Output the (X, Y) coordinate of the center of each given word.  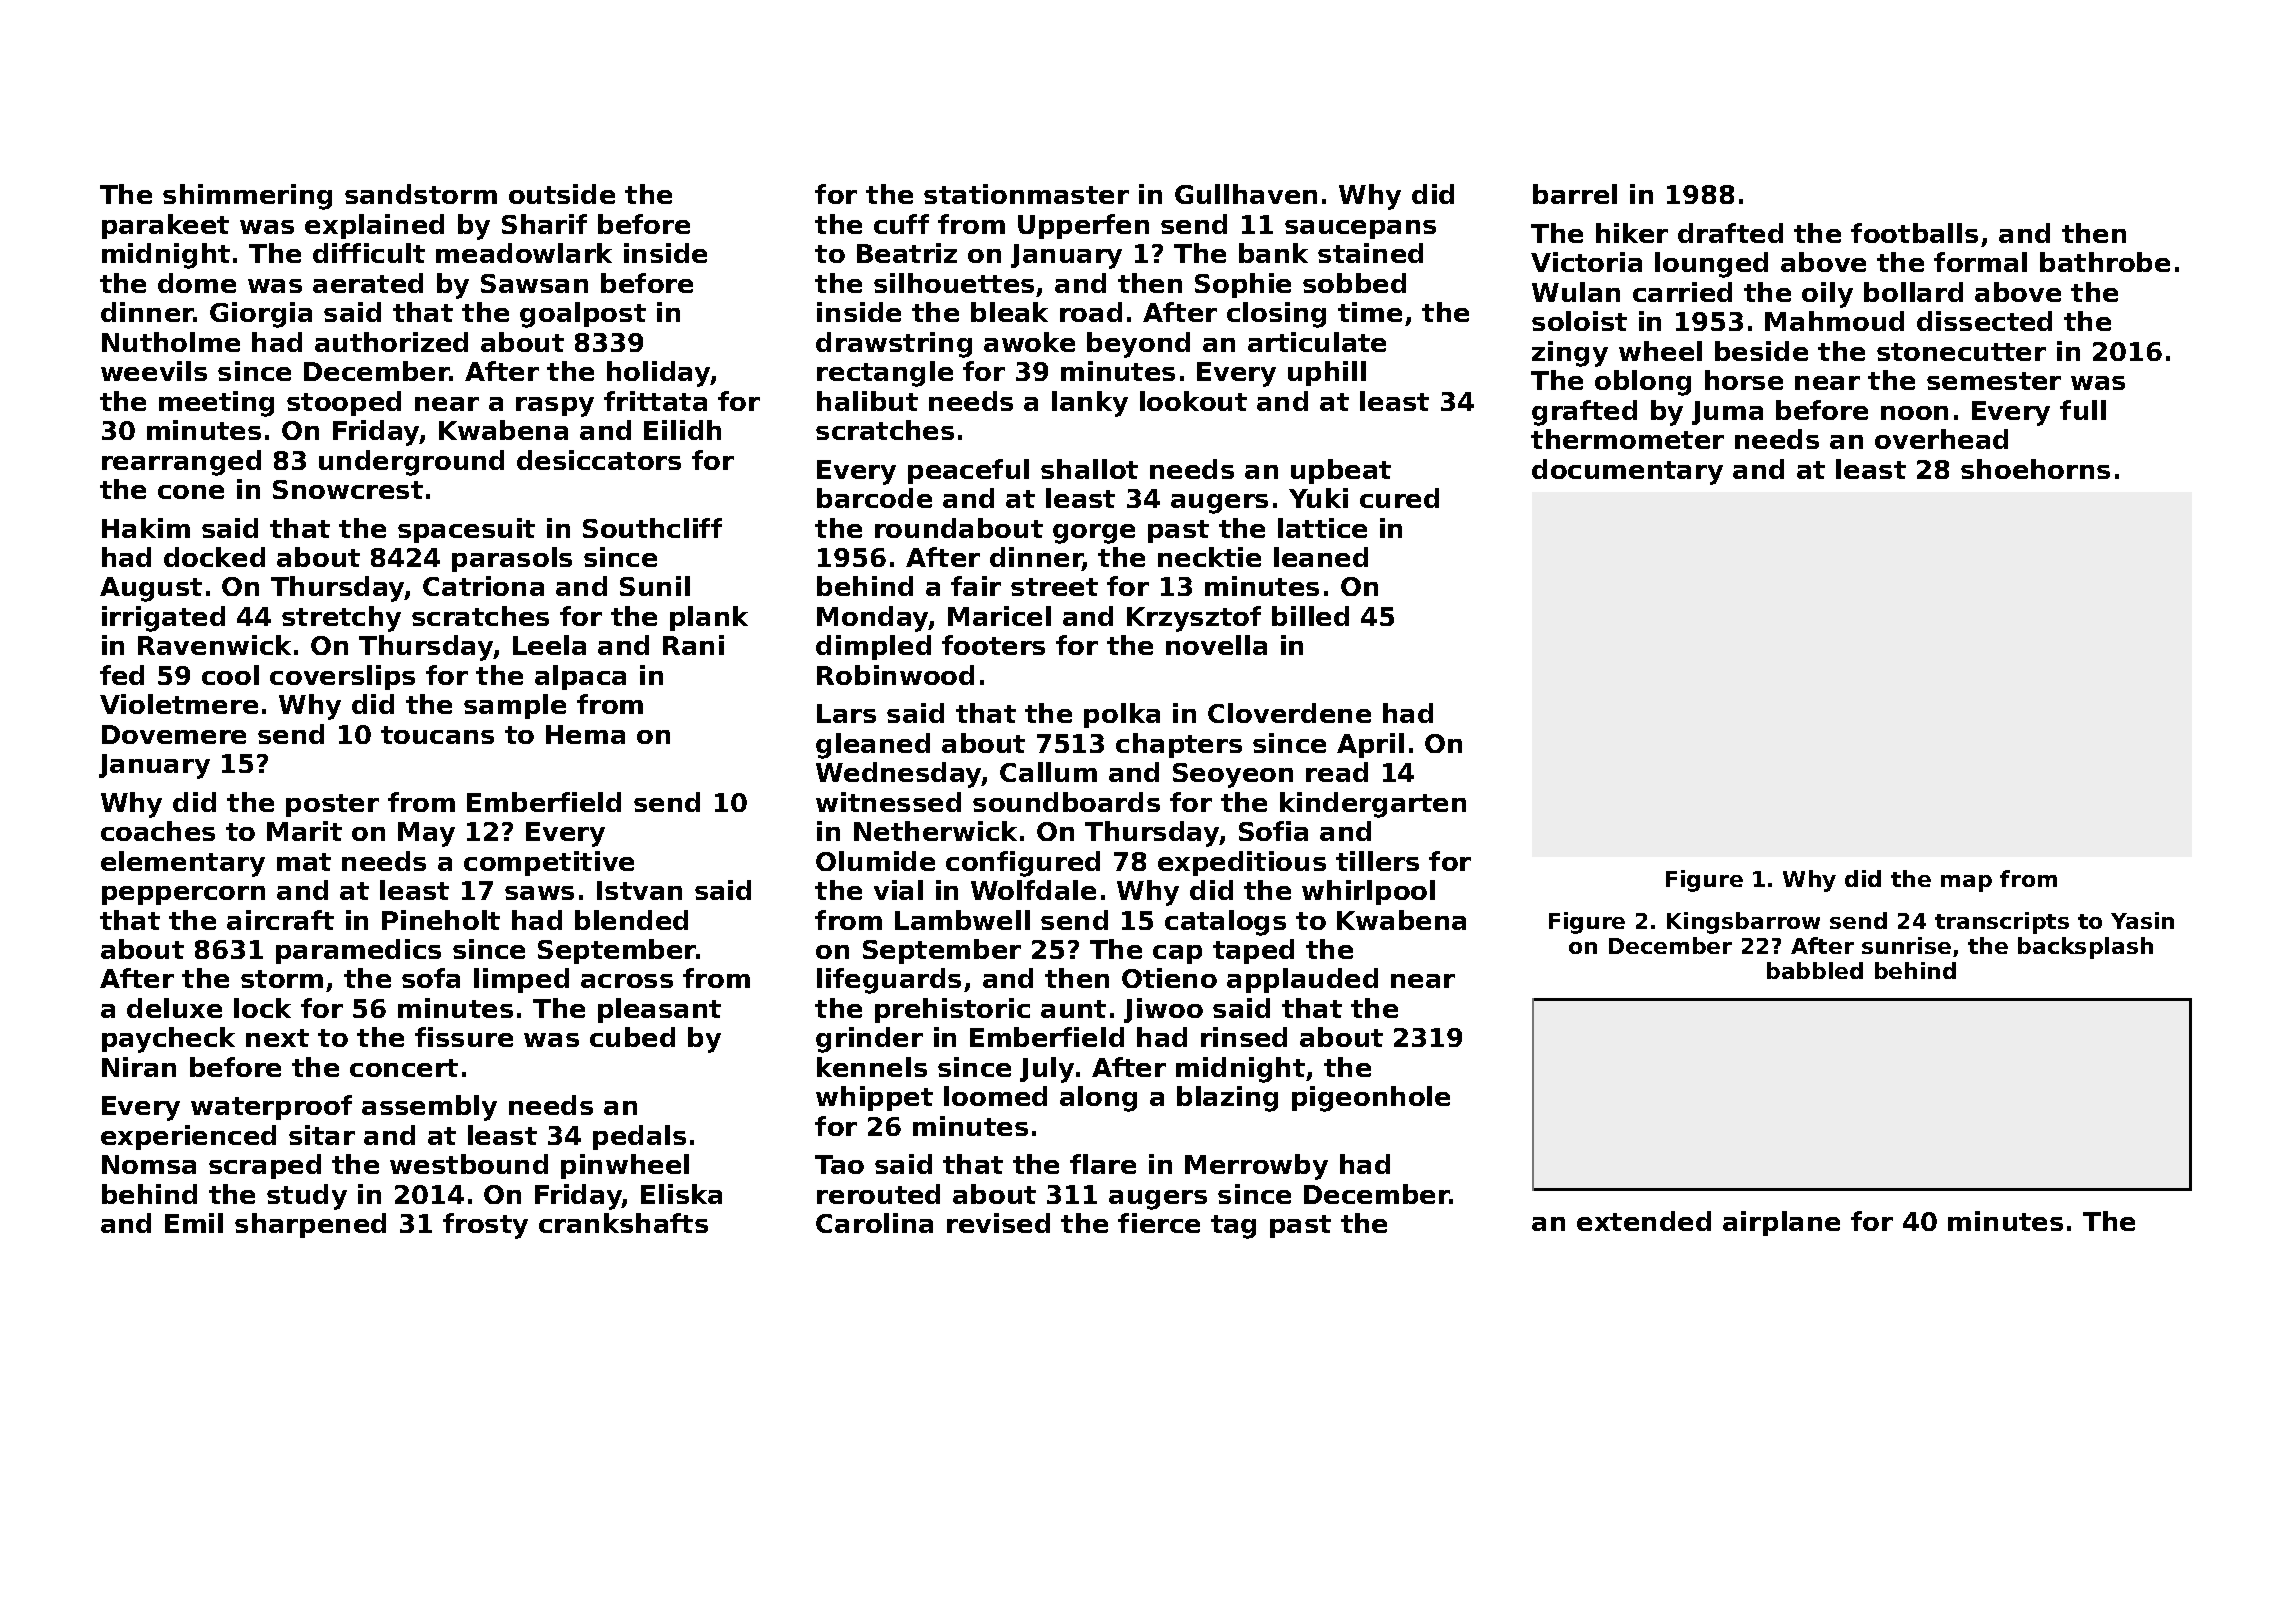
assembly (429, 1108)
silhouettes (954, 283)
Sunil (655, 586)
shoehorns (2035, 469)
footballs (1914, 233)
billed (1310, 616)
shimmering (247, 197)
